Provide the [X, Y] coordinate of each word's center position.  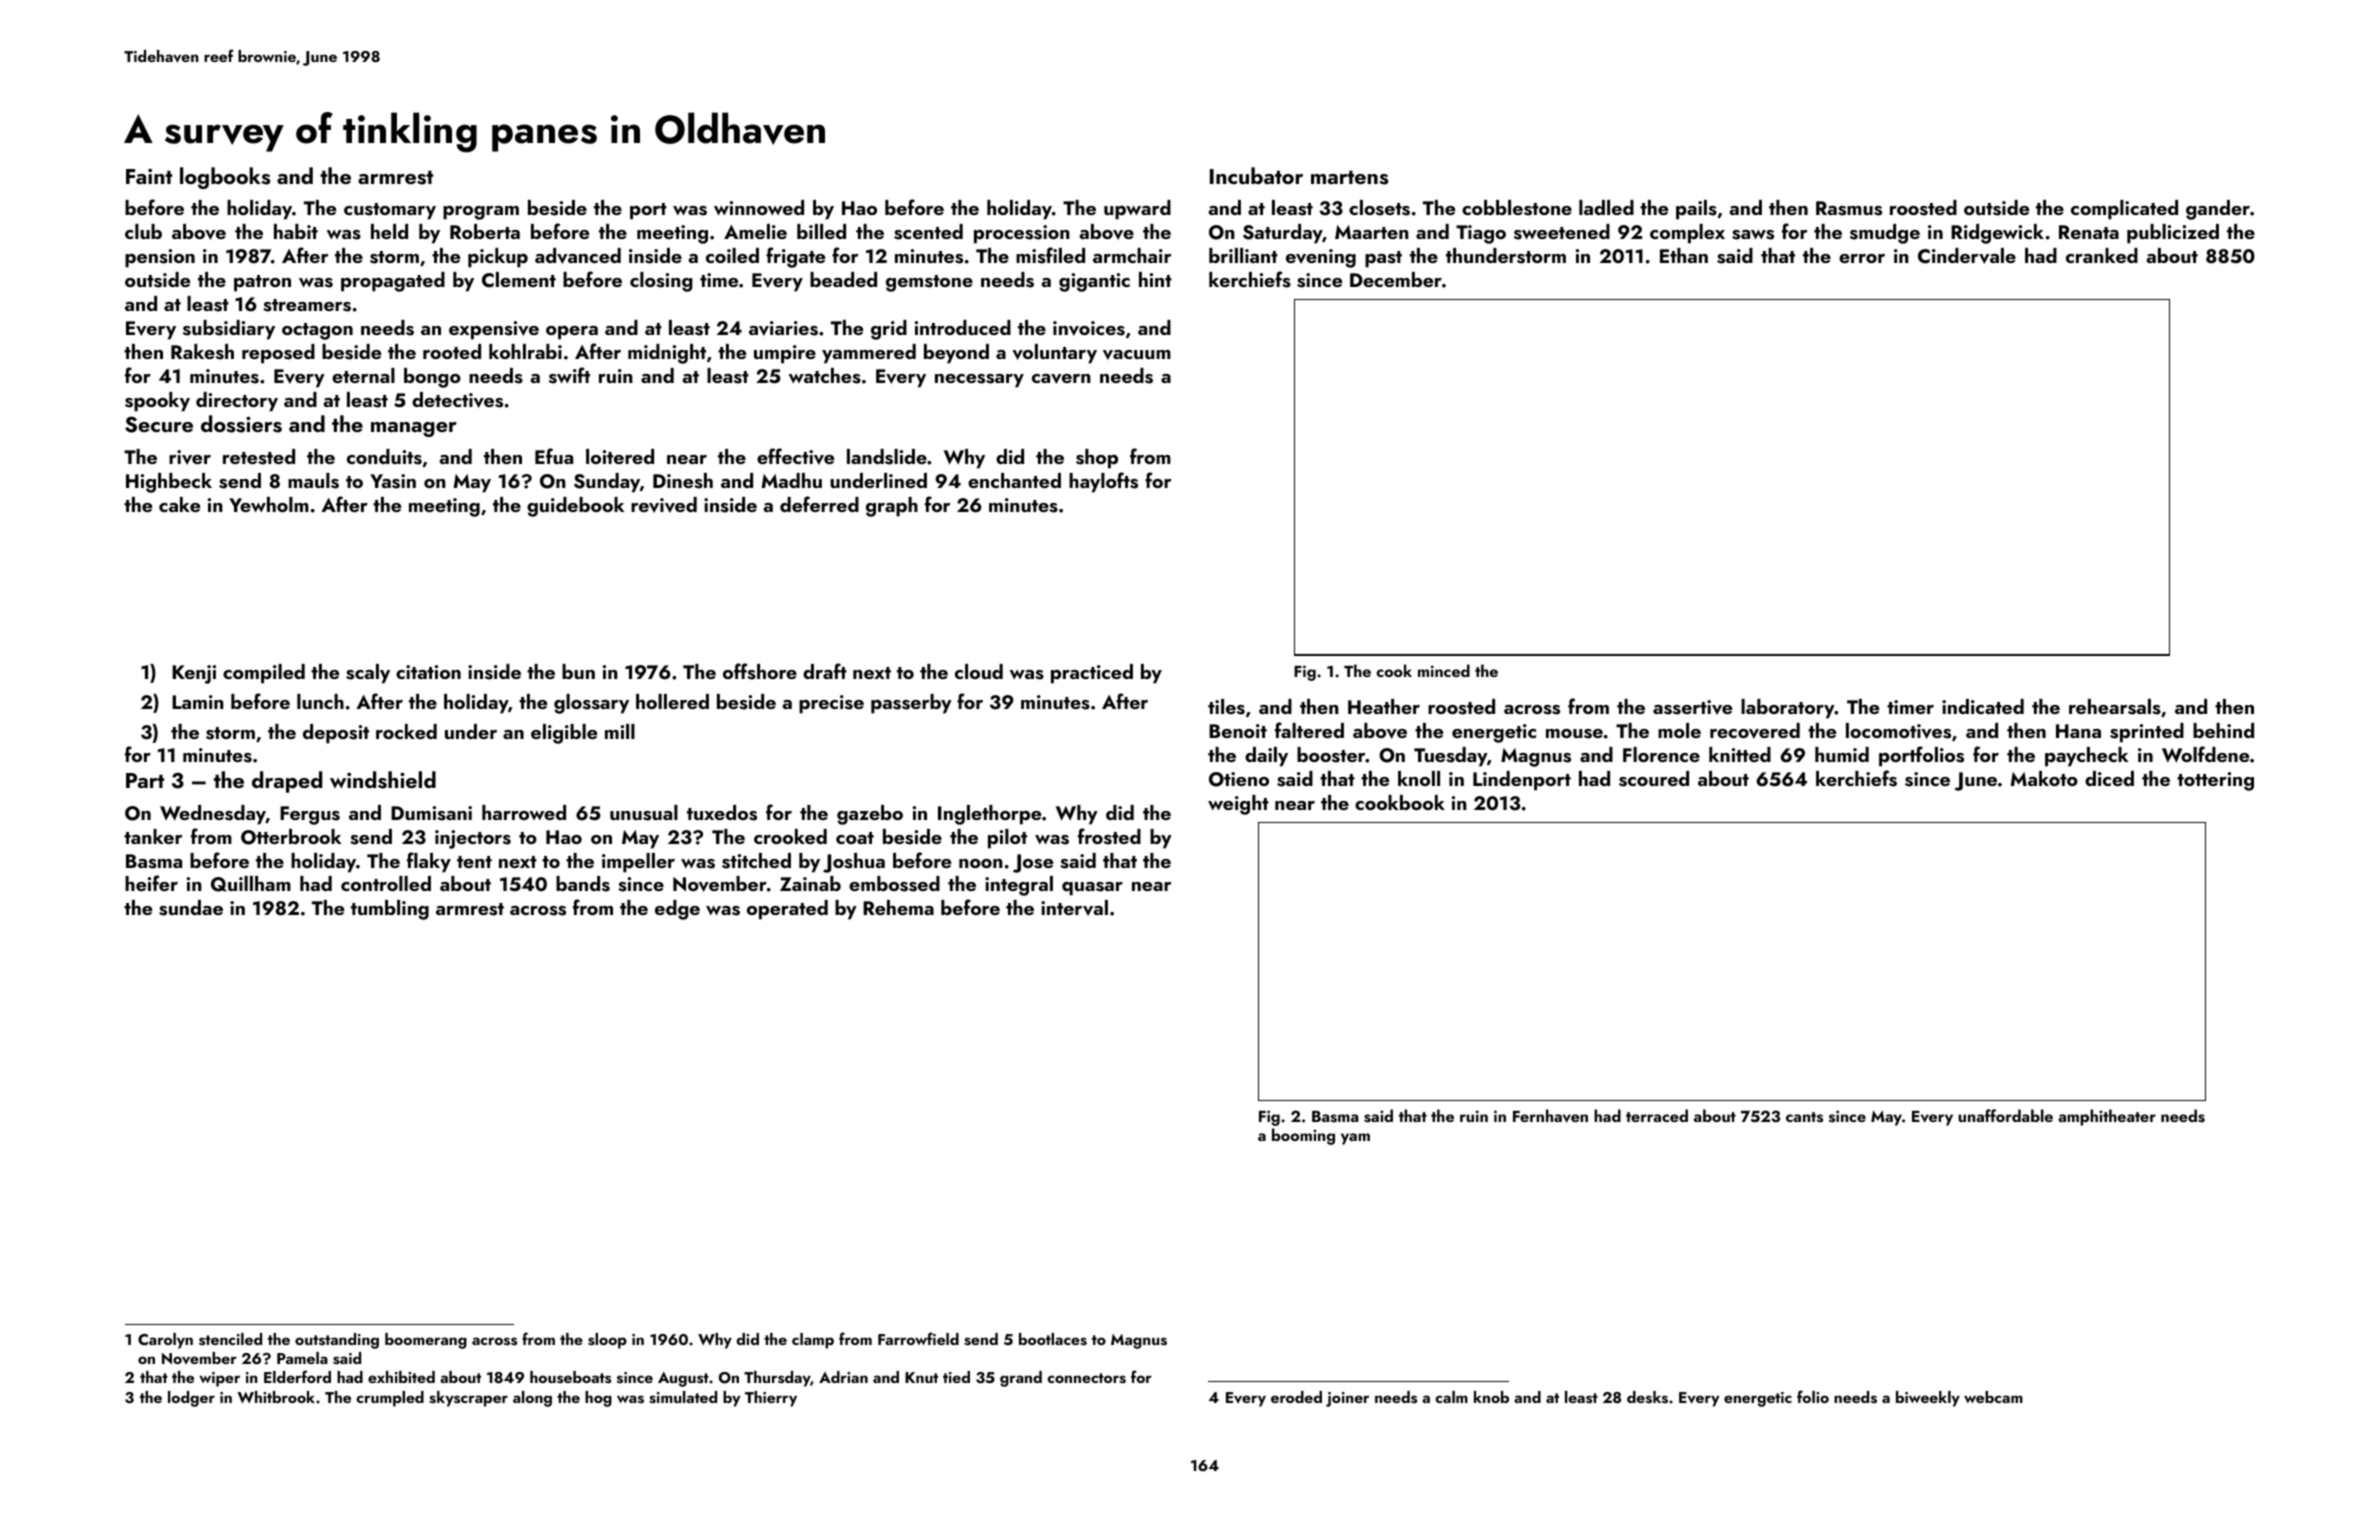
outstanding [337, 1341]
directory [237, 402]
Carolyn [165, 1341]
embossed [894, 884]
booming [1303, 1136]
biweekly [1928, 1399]
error [1862, 258]
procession [1022, 234]
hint [1155, 279]
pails [1696, 210]
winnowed [759, 207]
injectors [473, 839]
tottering [2215, 781]
